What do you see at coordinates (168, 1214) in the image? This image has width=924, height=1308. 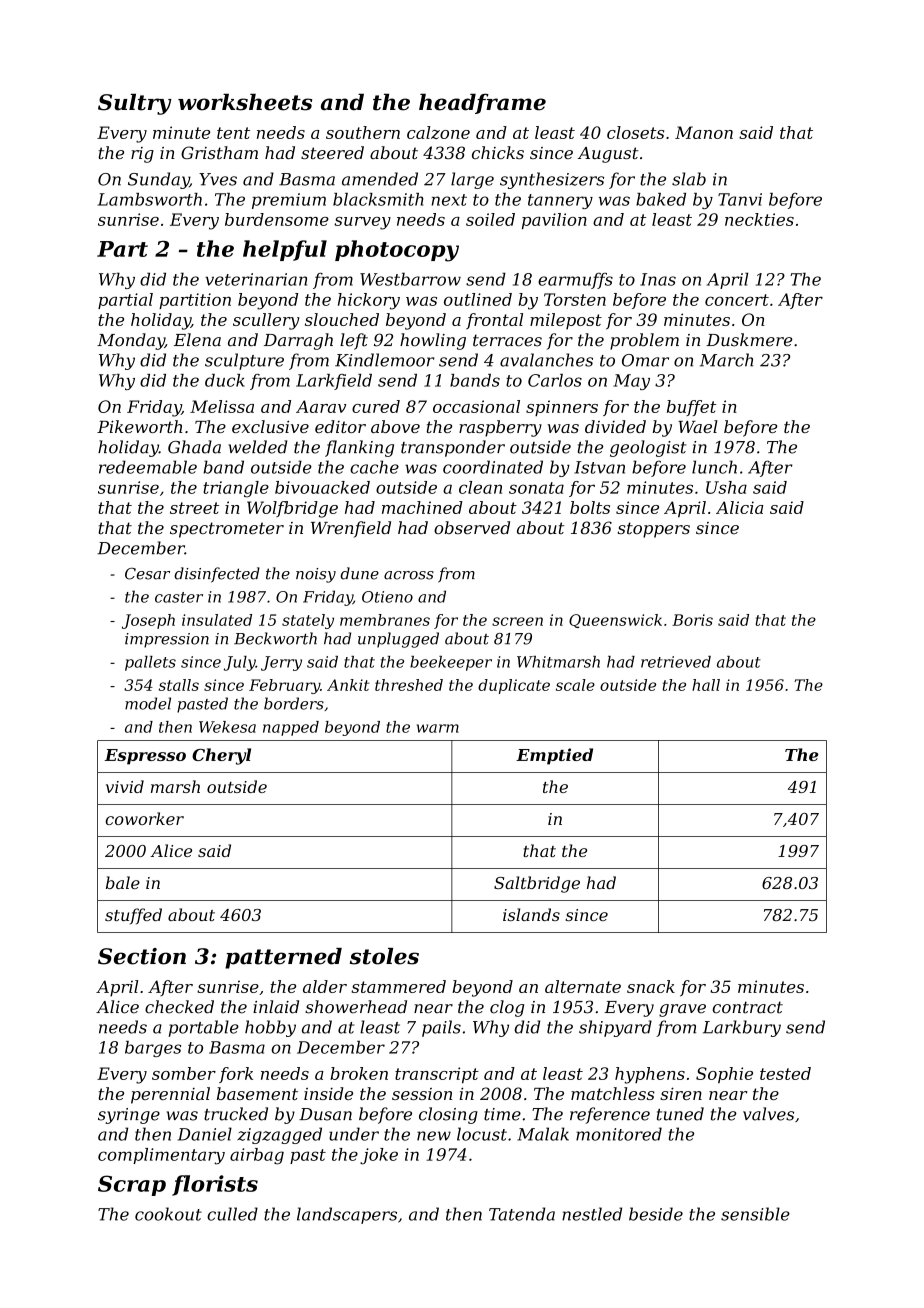 I see `cookout` at bounding box center [168, 1214].
